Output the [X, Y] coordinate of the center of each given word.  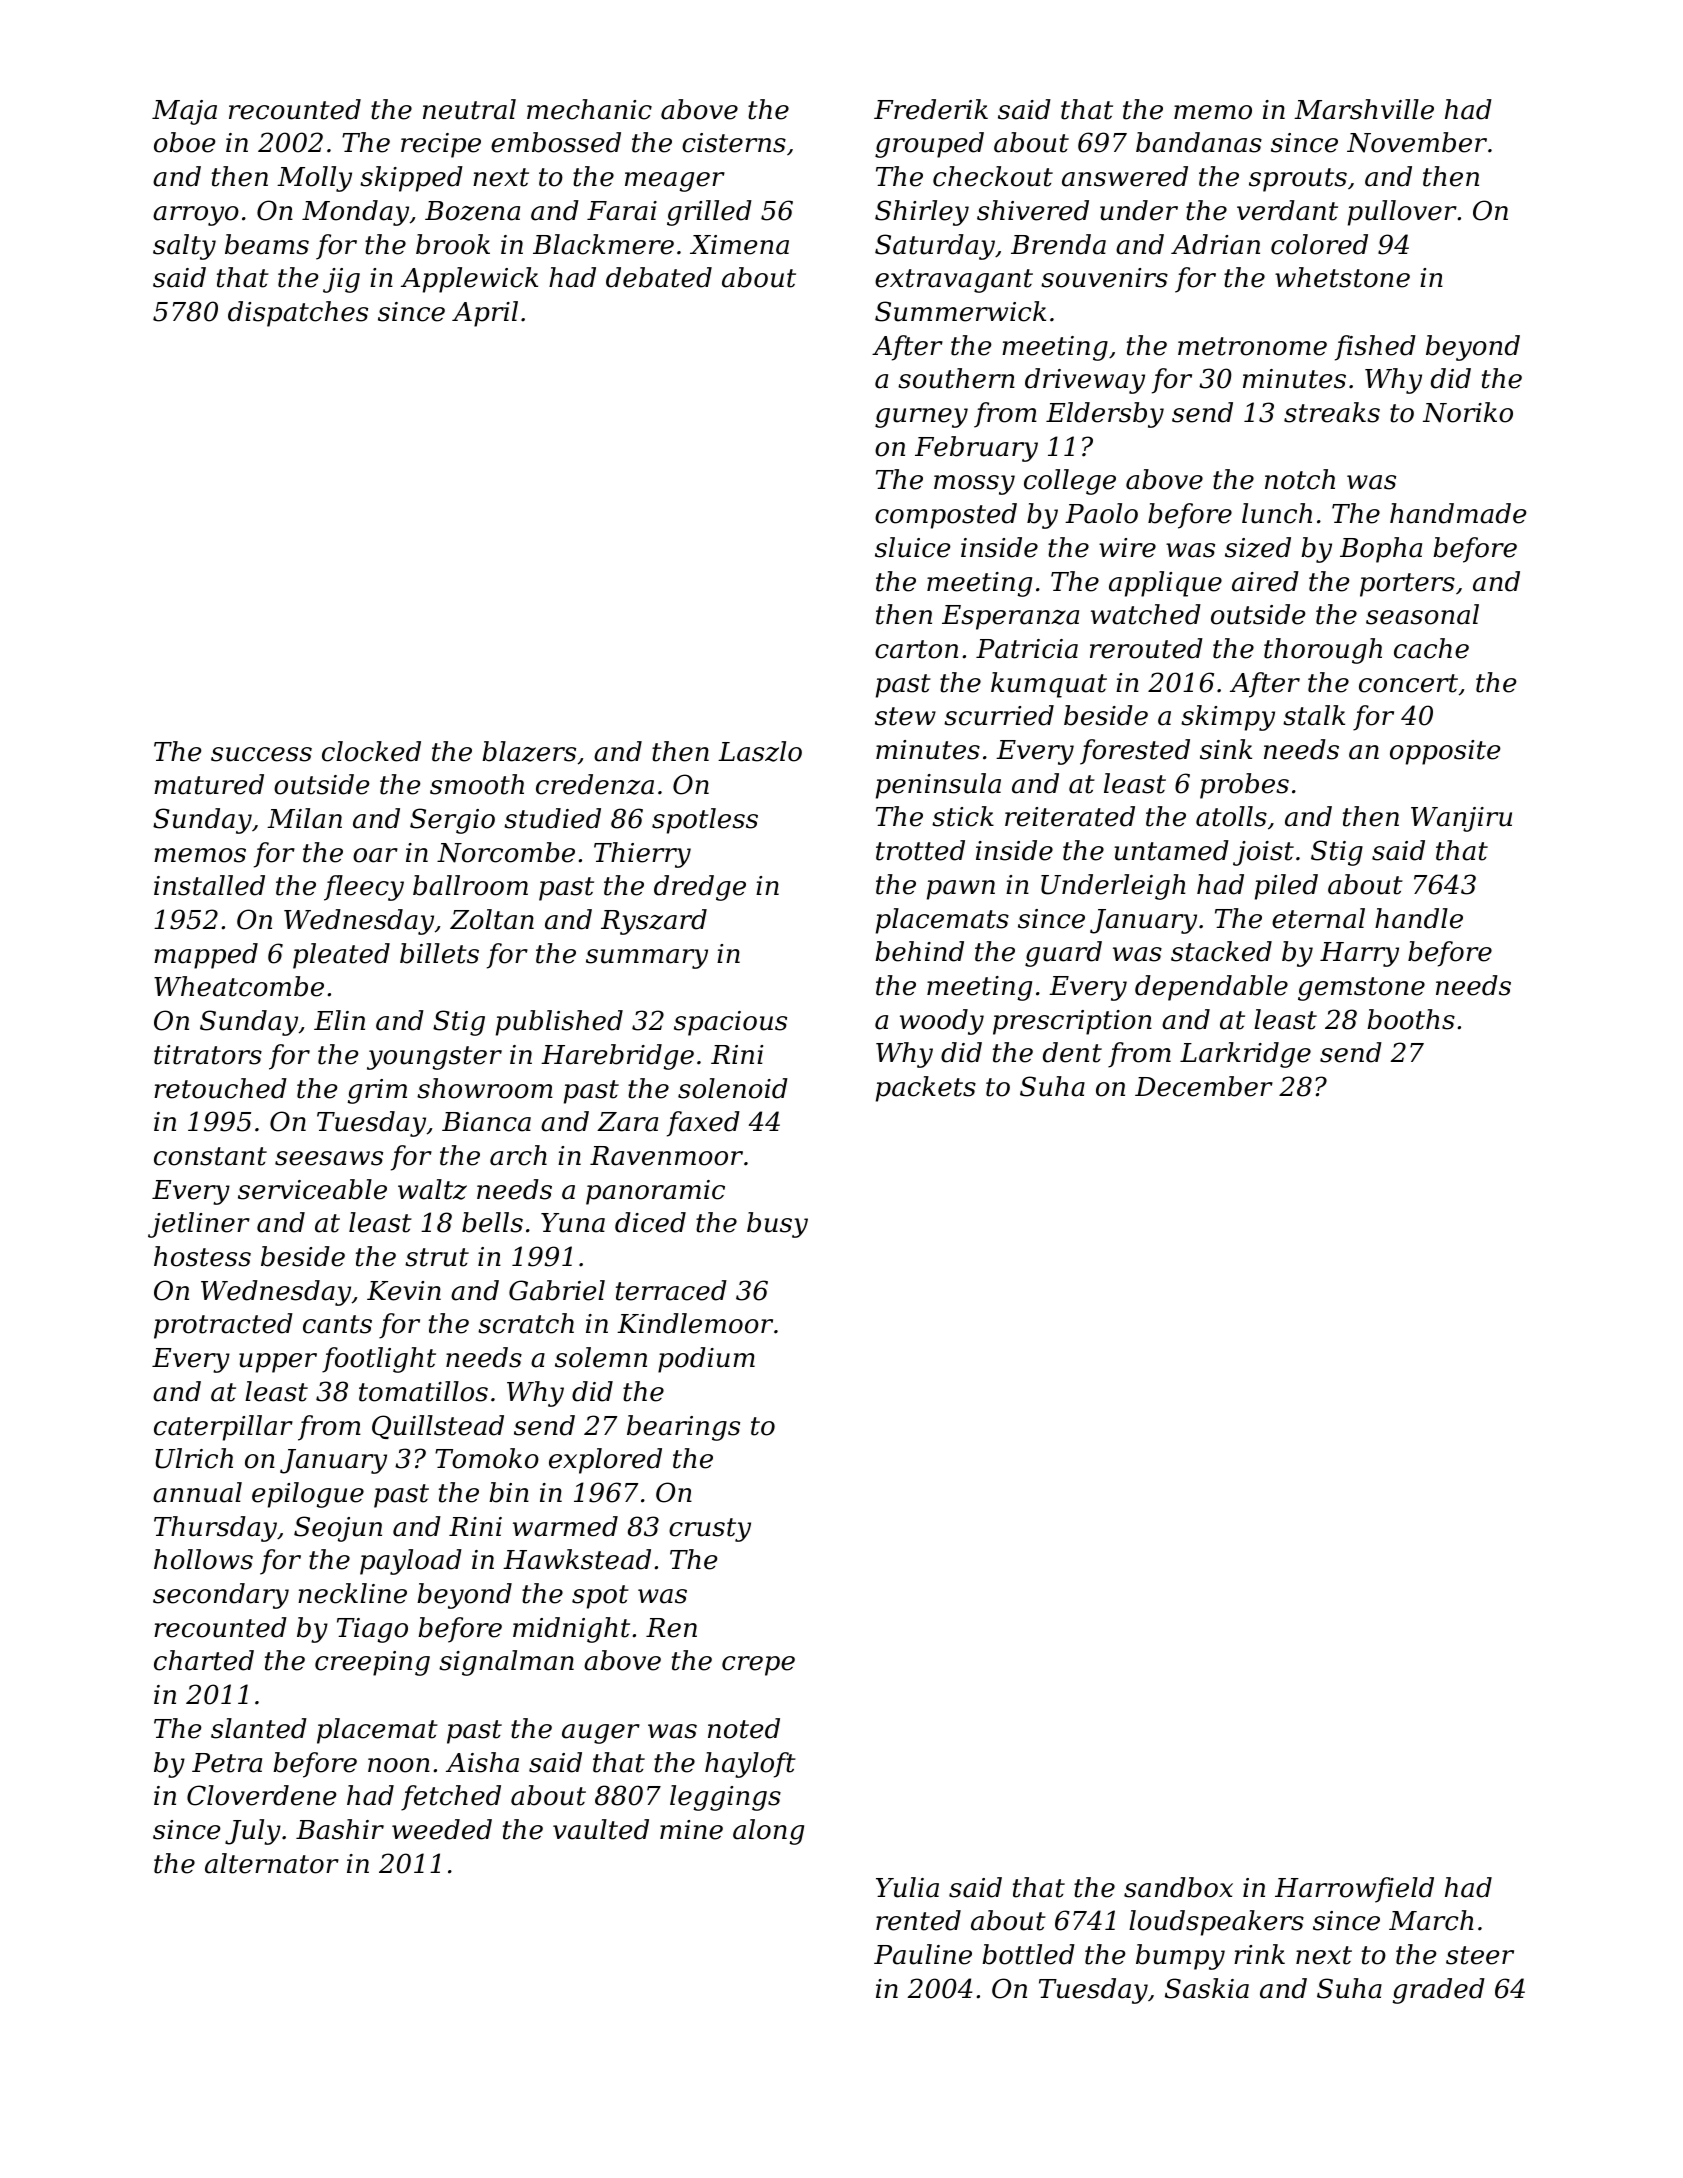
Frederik [931, 109]
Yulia [907, 1887]
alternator [272, 1863]
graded [1439, 1991]
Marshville [1364, 109]
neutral [469, 109]
